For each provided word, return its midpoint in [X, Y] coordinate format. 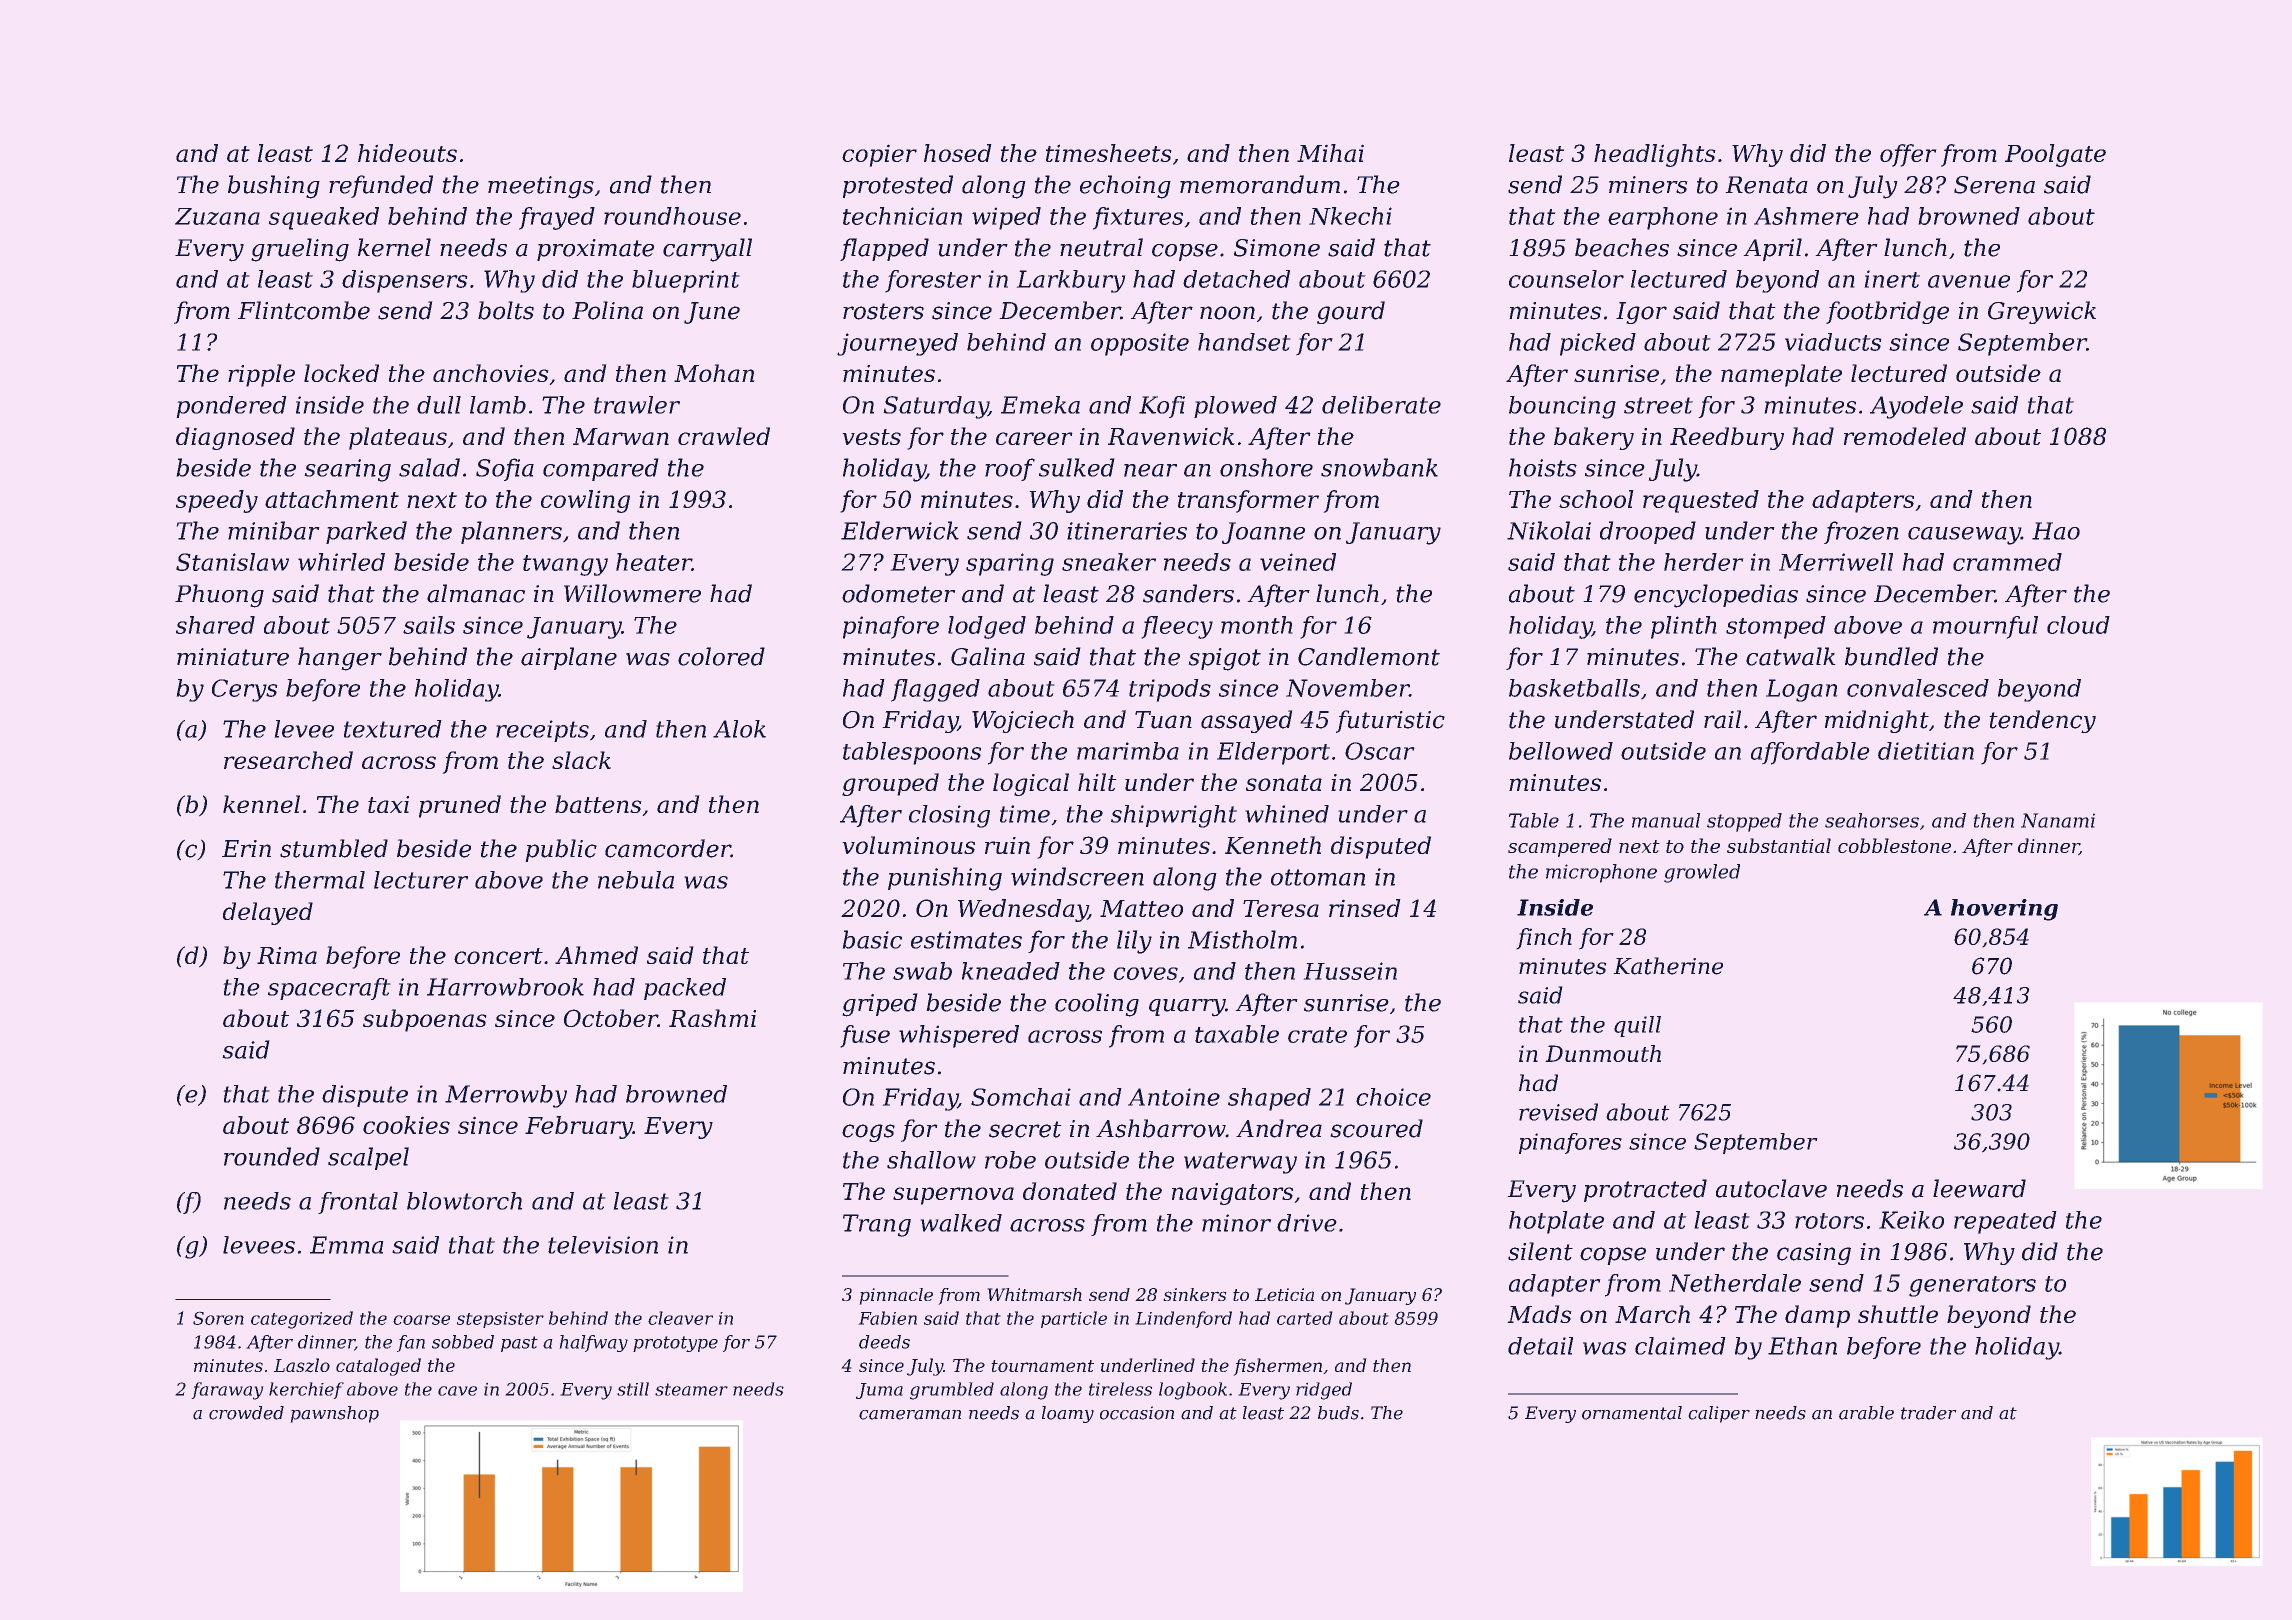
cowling [585, 501]
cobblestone [1894, 845]
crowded [246, 1413]
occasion [1137, 1413]
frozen [1861, 532]
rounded [272, 1156]
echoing [1125, 187]
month [1256, 625]
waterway [1240, 1163]
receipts [542, 731]
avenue [1969, 281]
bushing [274, 187]
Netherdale [1735, 1283]
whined [1287, 814]
